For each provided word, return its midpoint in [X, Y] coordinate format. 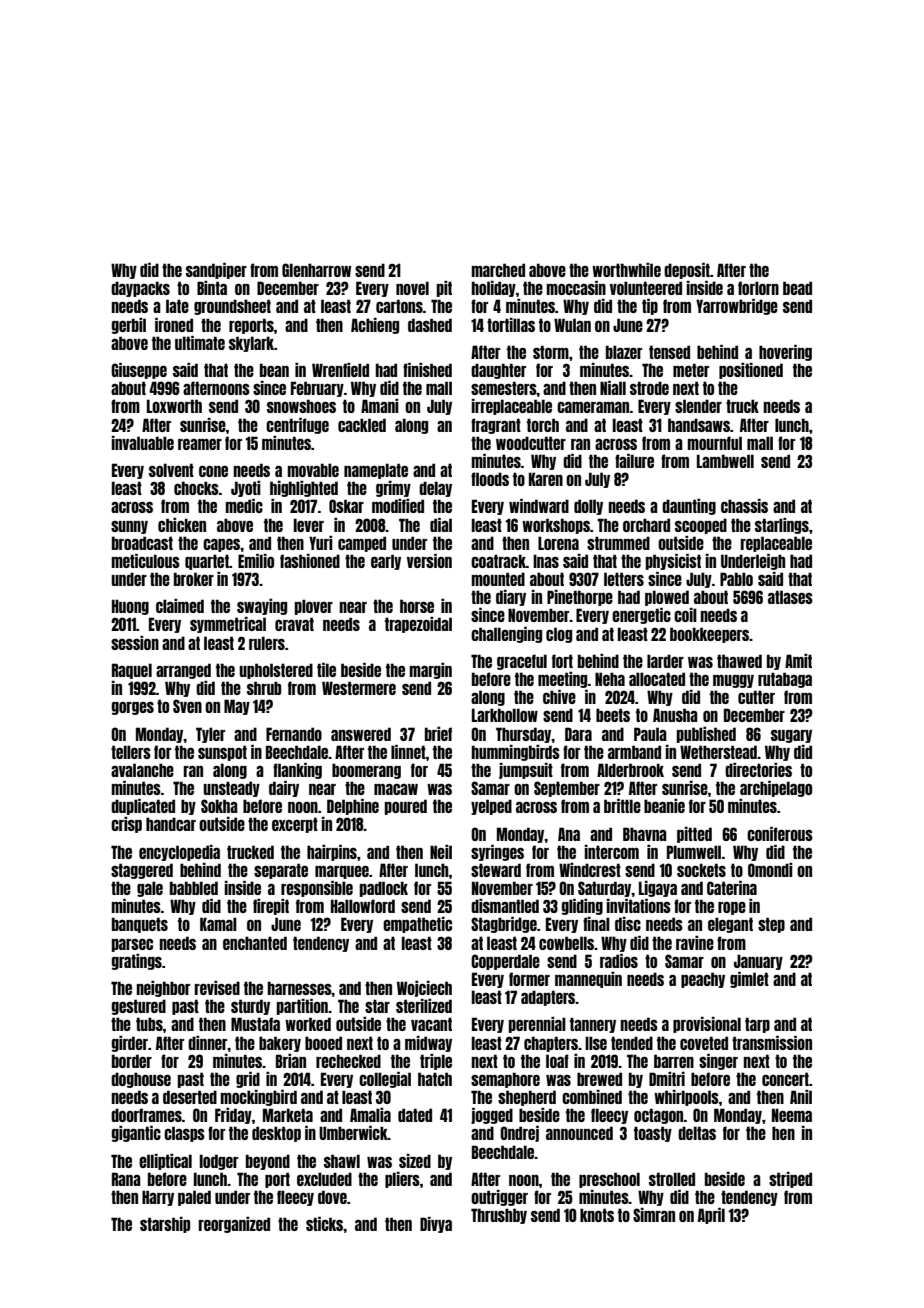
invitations [638, 906]
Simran [654, 1215]
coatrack [498, 561]
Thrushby [499, 1216]
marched [498, 270]
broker [194, 579]
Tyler [210, 735]
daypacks [140, 289]
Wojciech [424, 989]
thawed [739, 661]
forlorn [758, 288]
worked [308, 1024]
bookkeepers [709, 635]
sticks [325, 1224]
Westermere [359, 688]
